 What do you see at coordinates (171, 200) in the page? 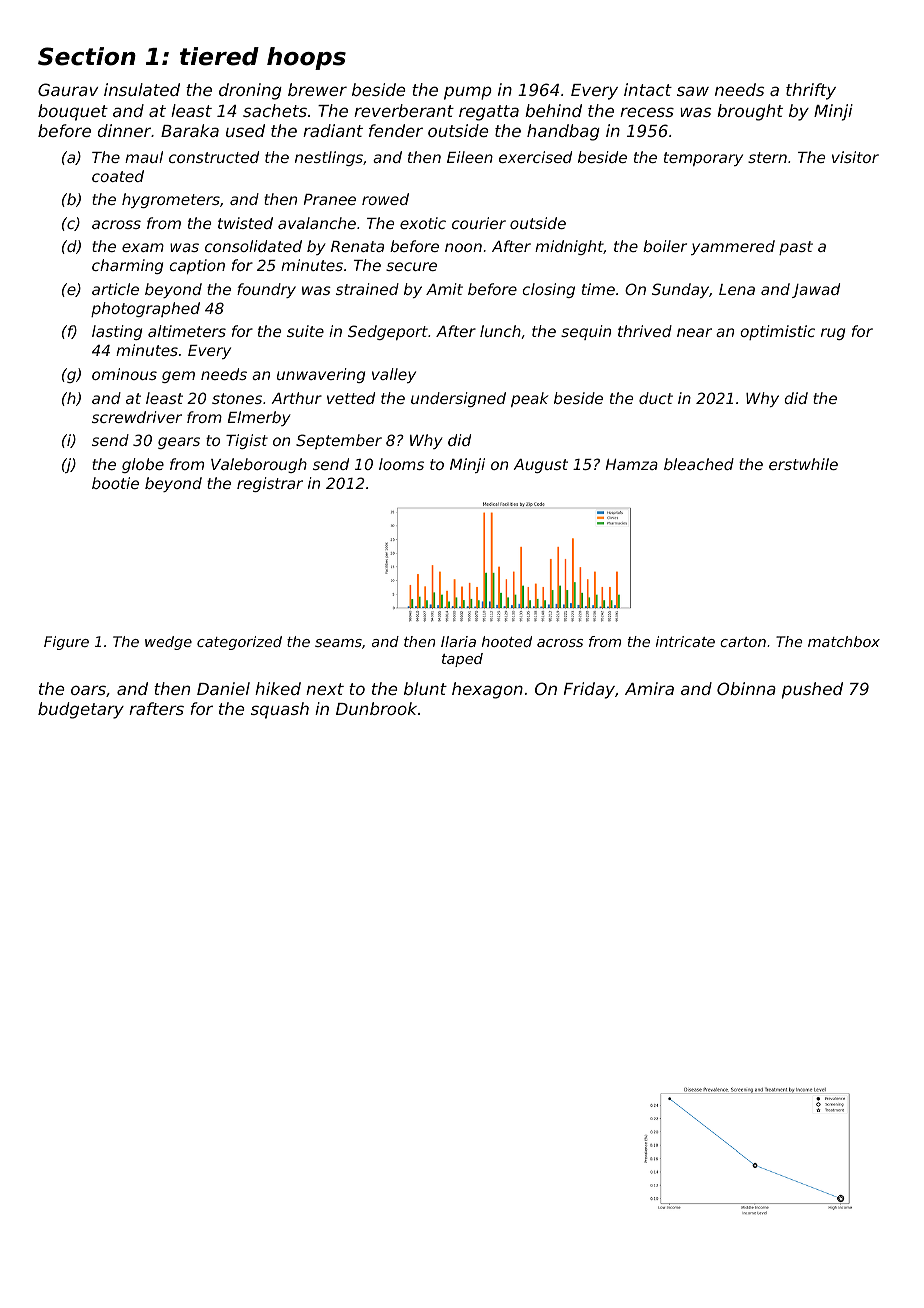
I see `hygrometers` at bounding box center [171, 200].
